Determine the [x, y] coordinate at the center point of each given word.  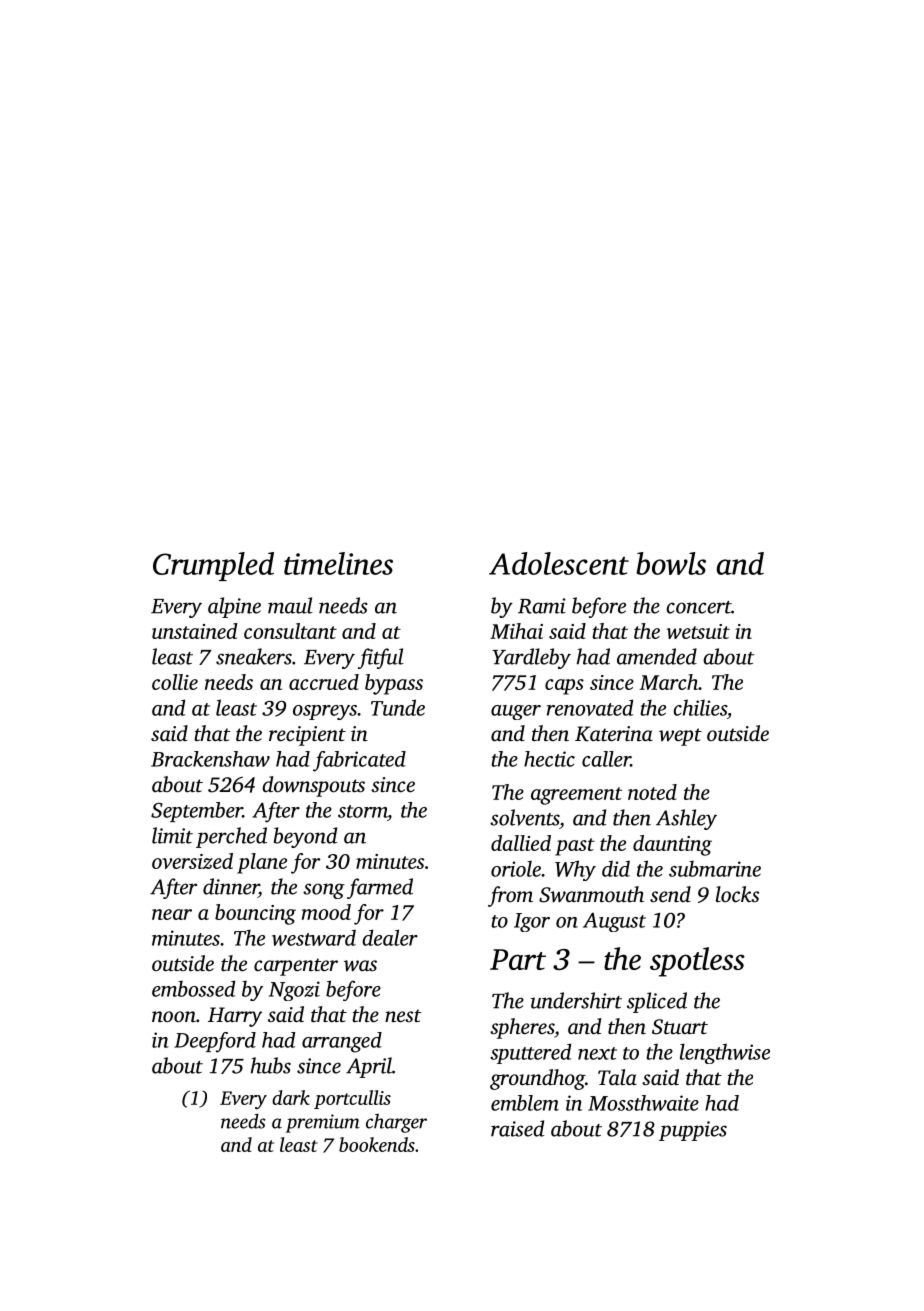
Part [518, 959]
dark [291, 1097]
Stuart [680, 1027]
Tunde [398, 707]
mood [326, 912]
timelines [338, 563]
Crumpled [213, 566]
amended [657, 656]
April [369, 1067]
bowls [671, 563]
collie [175, 682]
